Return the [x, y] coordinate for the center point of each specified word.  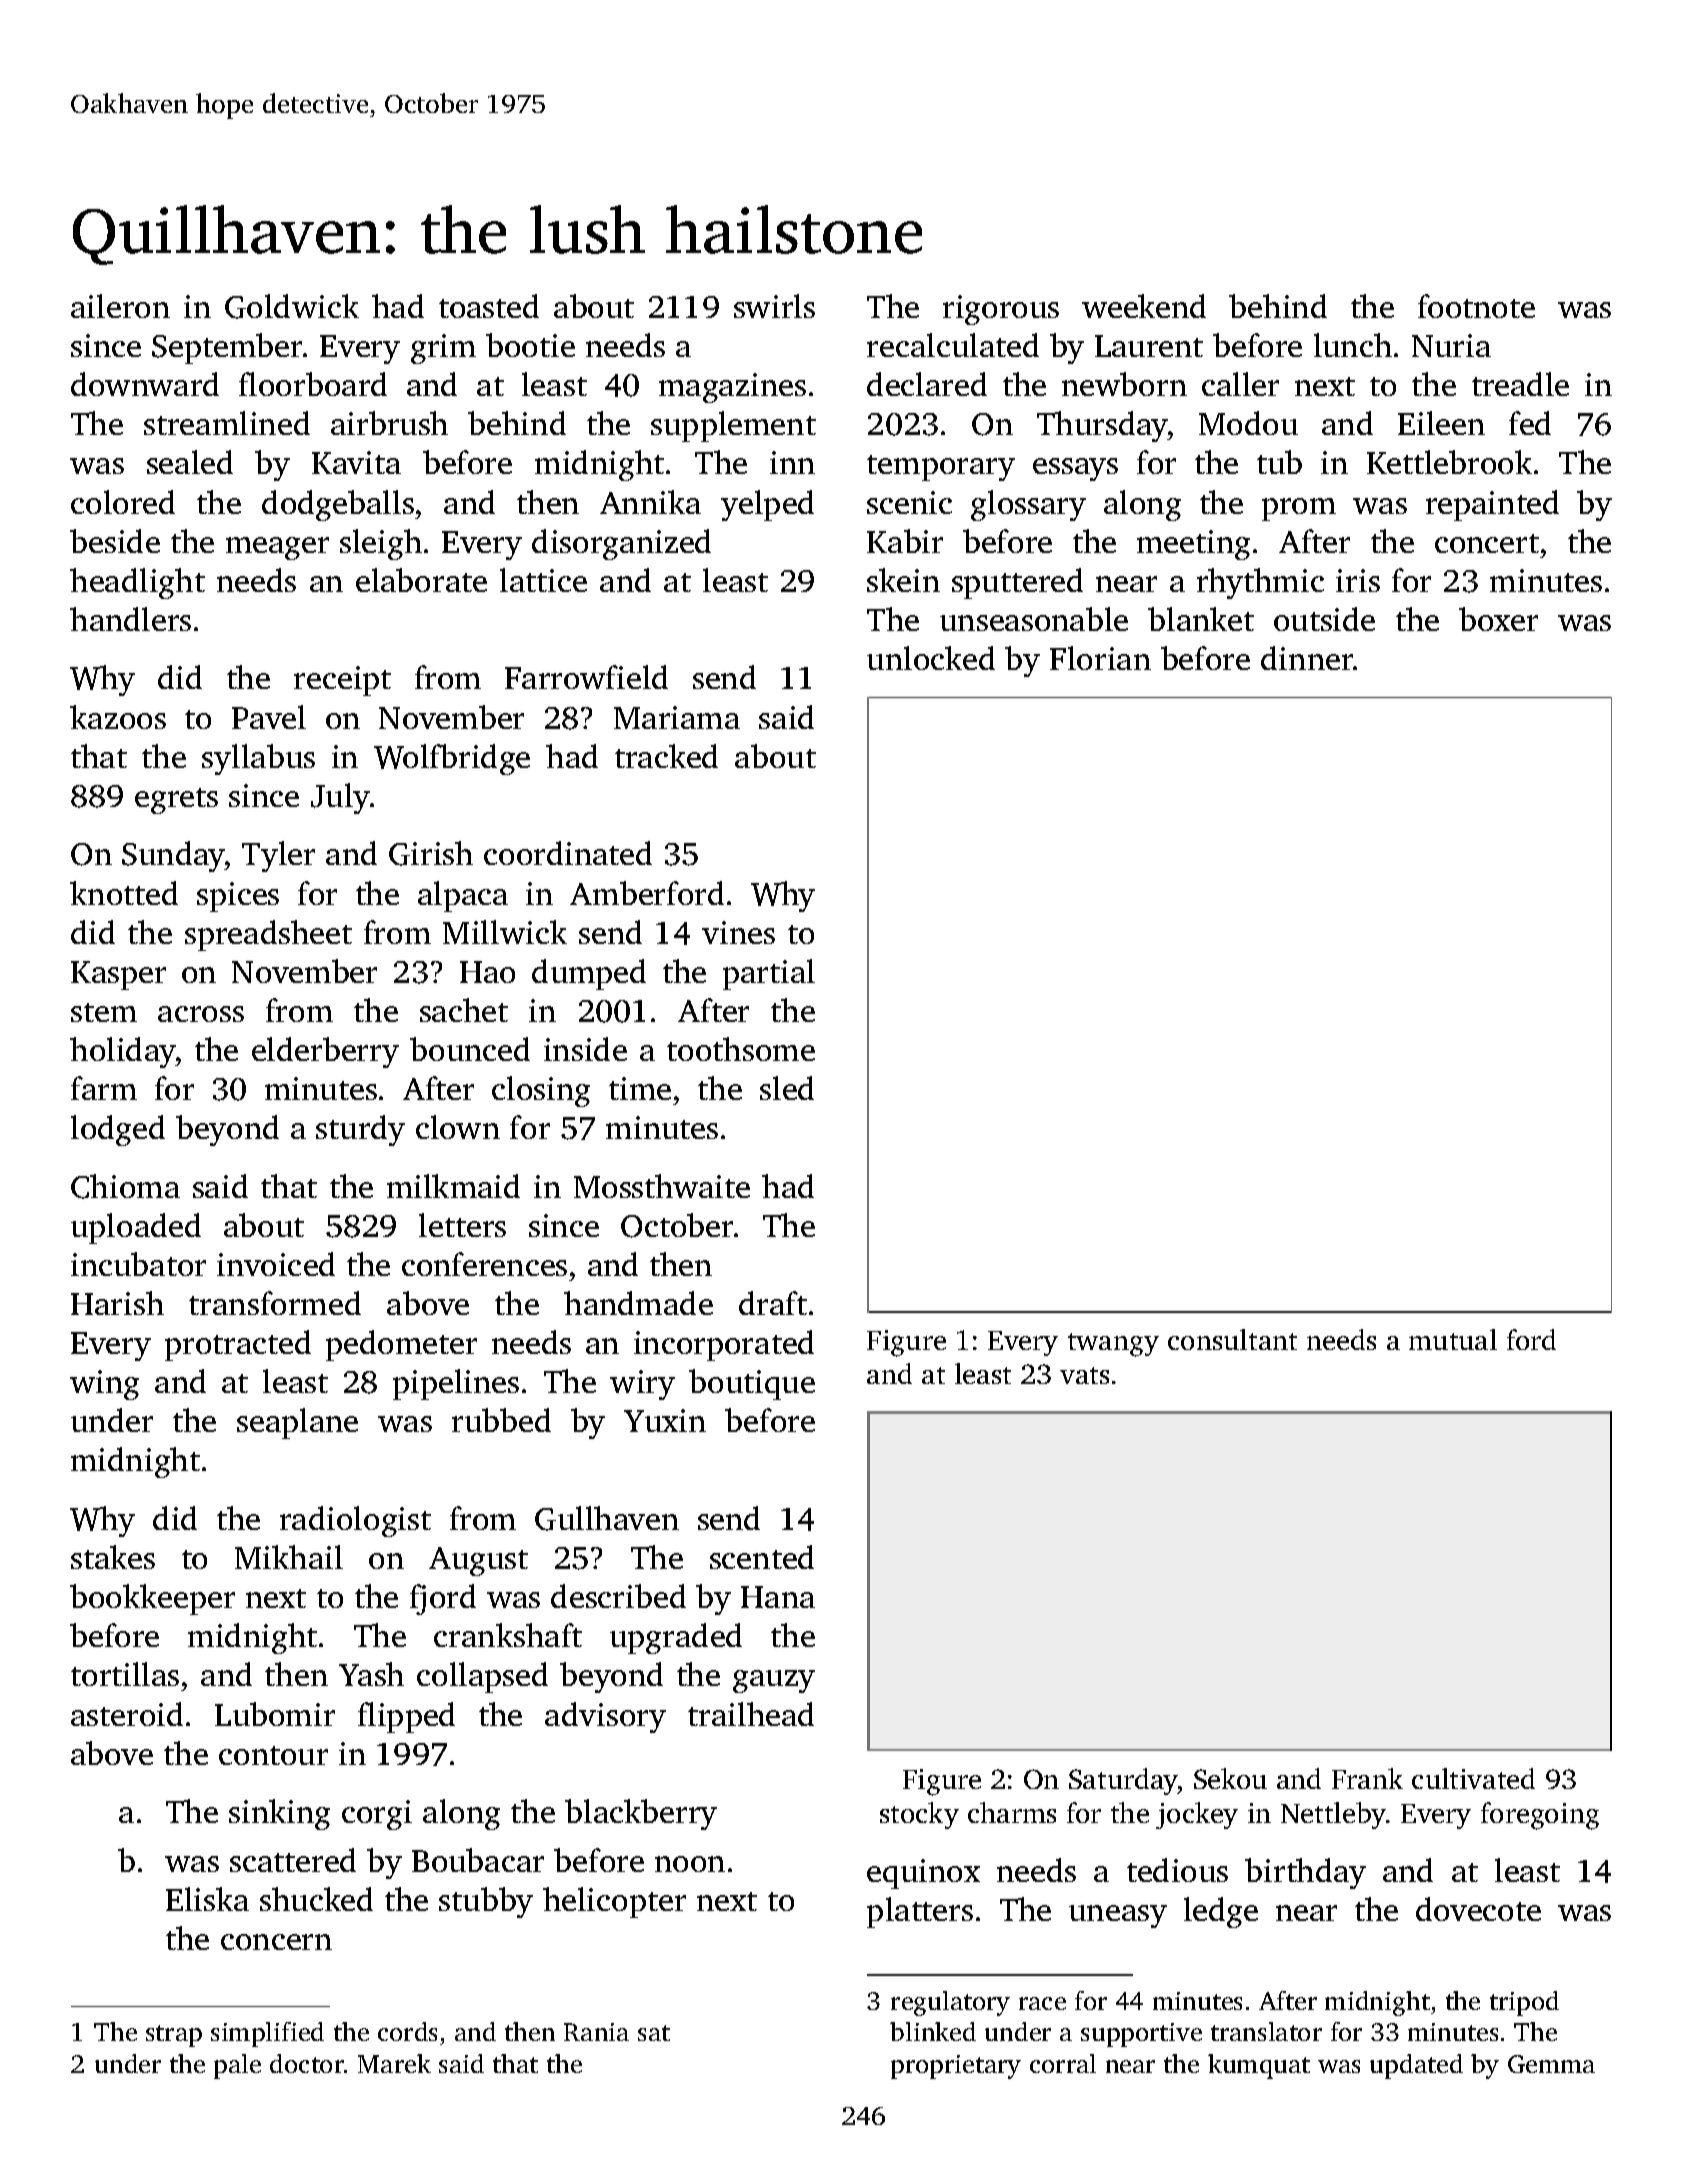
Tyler [278, 856]
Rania [596, 2032]
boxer [1498, 619]
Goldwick [292, 306]
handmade [638, 1303]
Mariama [677, 717]
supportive [1141, 2035]
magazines [732, 388]
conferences [484, 1264]
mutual [1453, 1339]
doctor [307, 2063]
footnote [1476, 306]
